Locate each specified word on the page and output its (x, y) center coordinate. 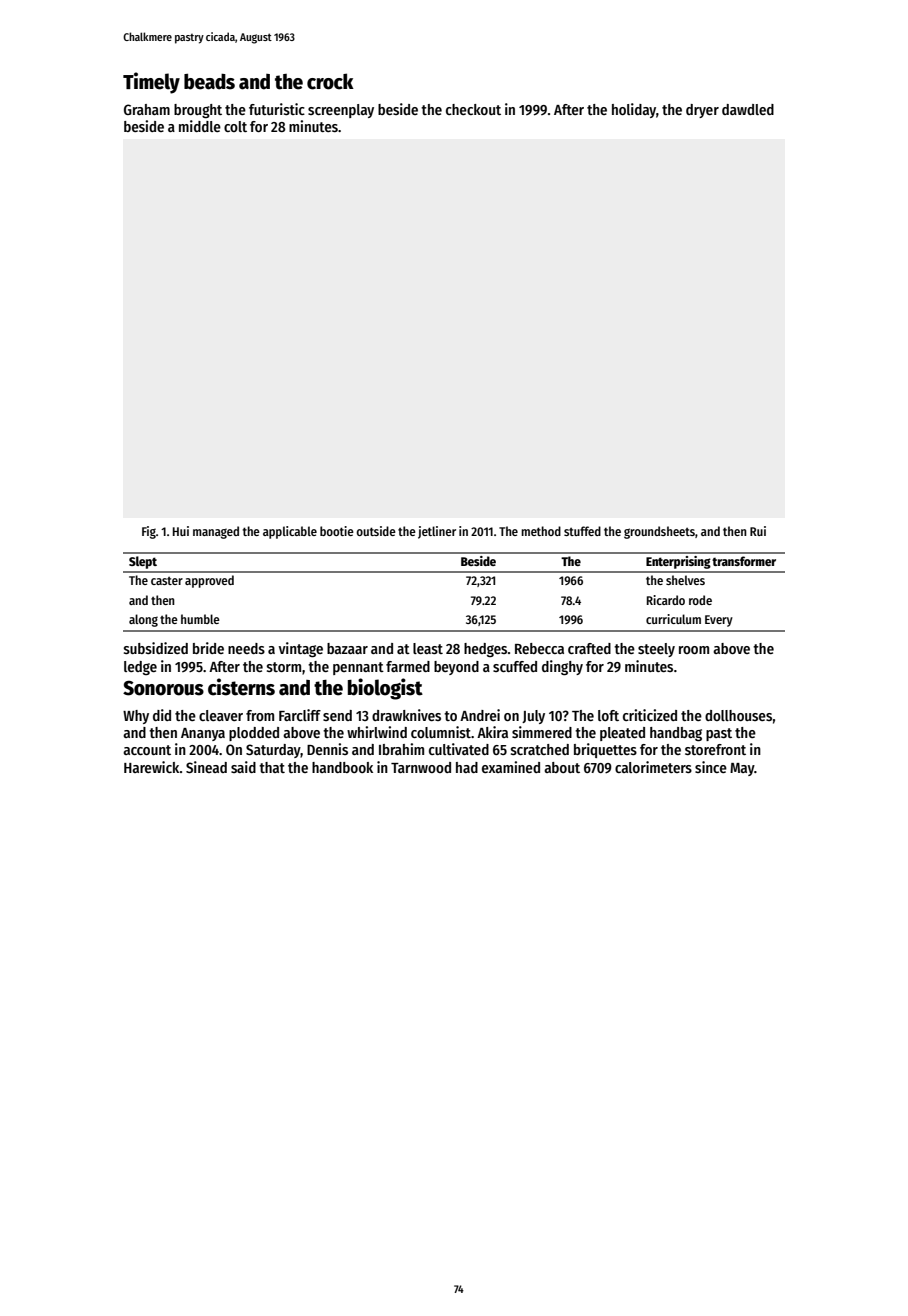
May (742, 769)
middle (200, 126)
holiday (634, 110)
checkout (473, 109)
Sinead (206, 767)
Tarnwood (421, 767)
